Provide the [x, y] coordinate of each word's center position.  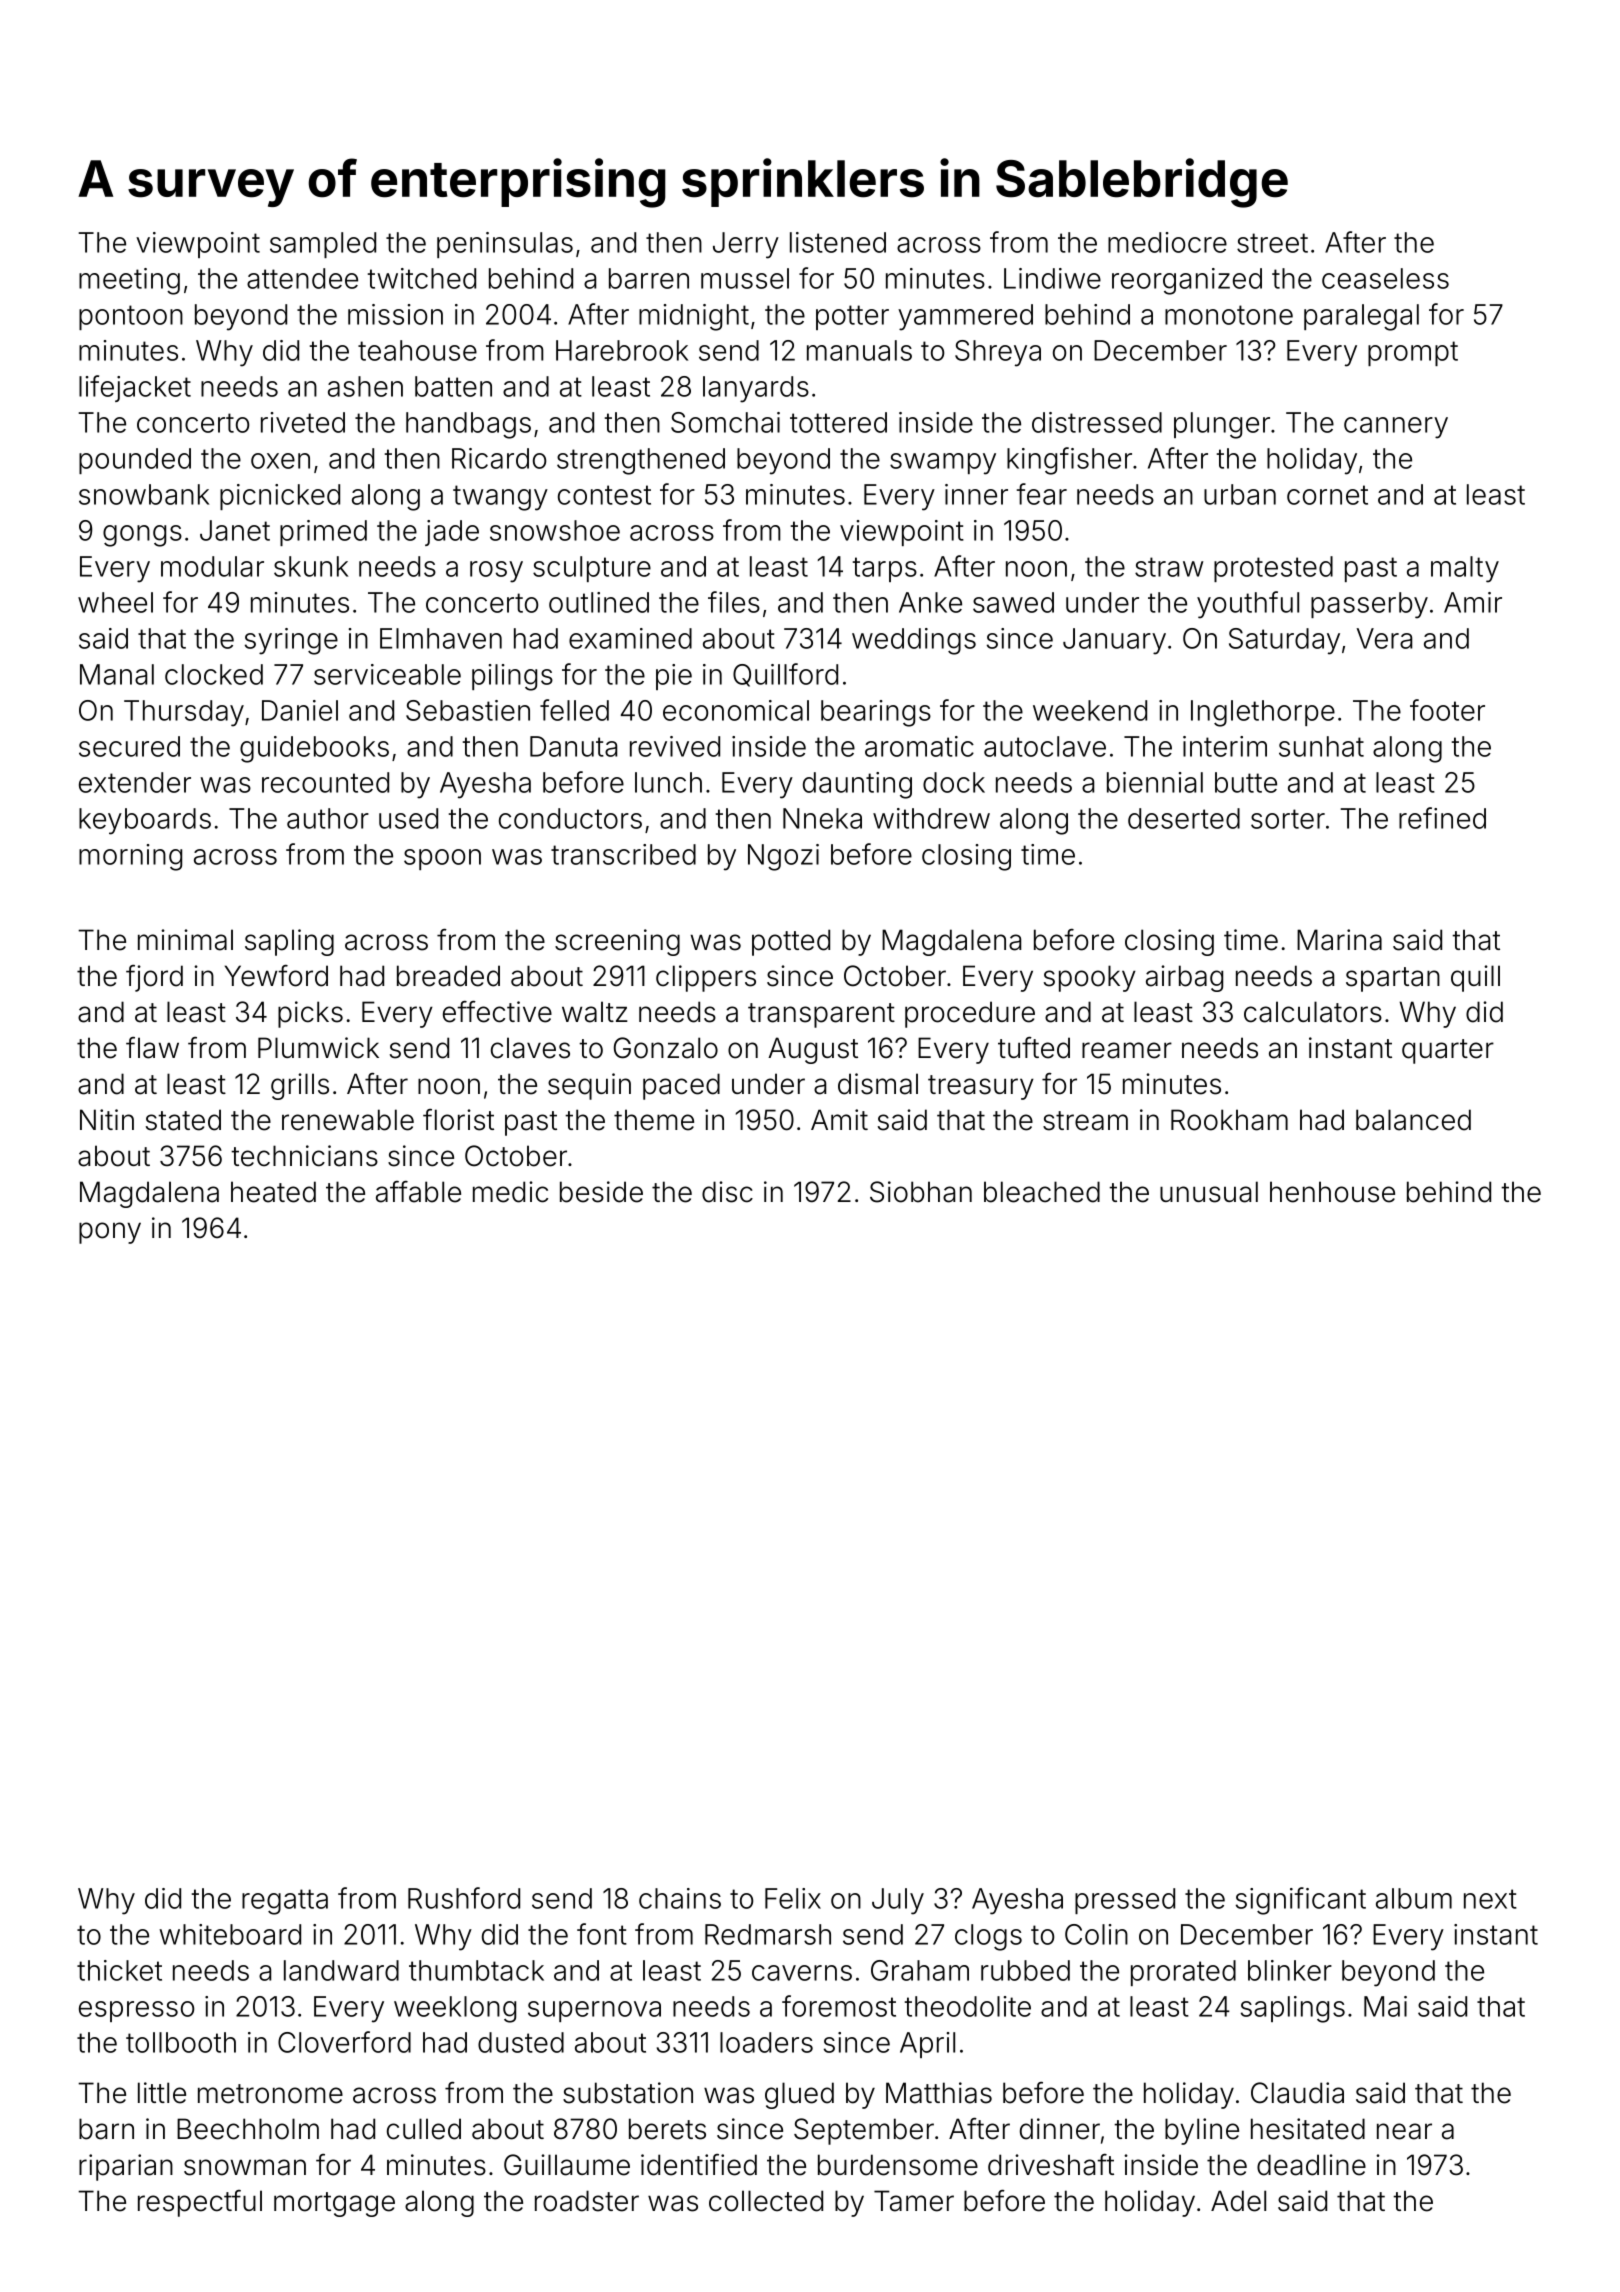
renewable [348, 1120]
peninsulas [505, 245]
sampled [323, 245]
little [162, 2093]
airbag [1184, 978]
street [1272, 243]
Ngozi [783, 857]
